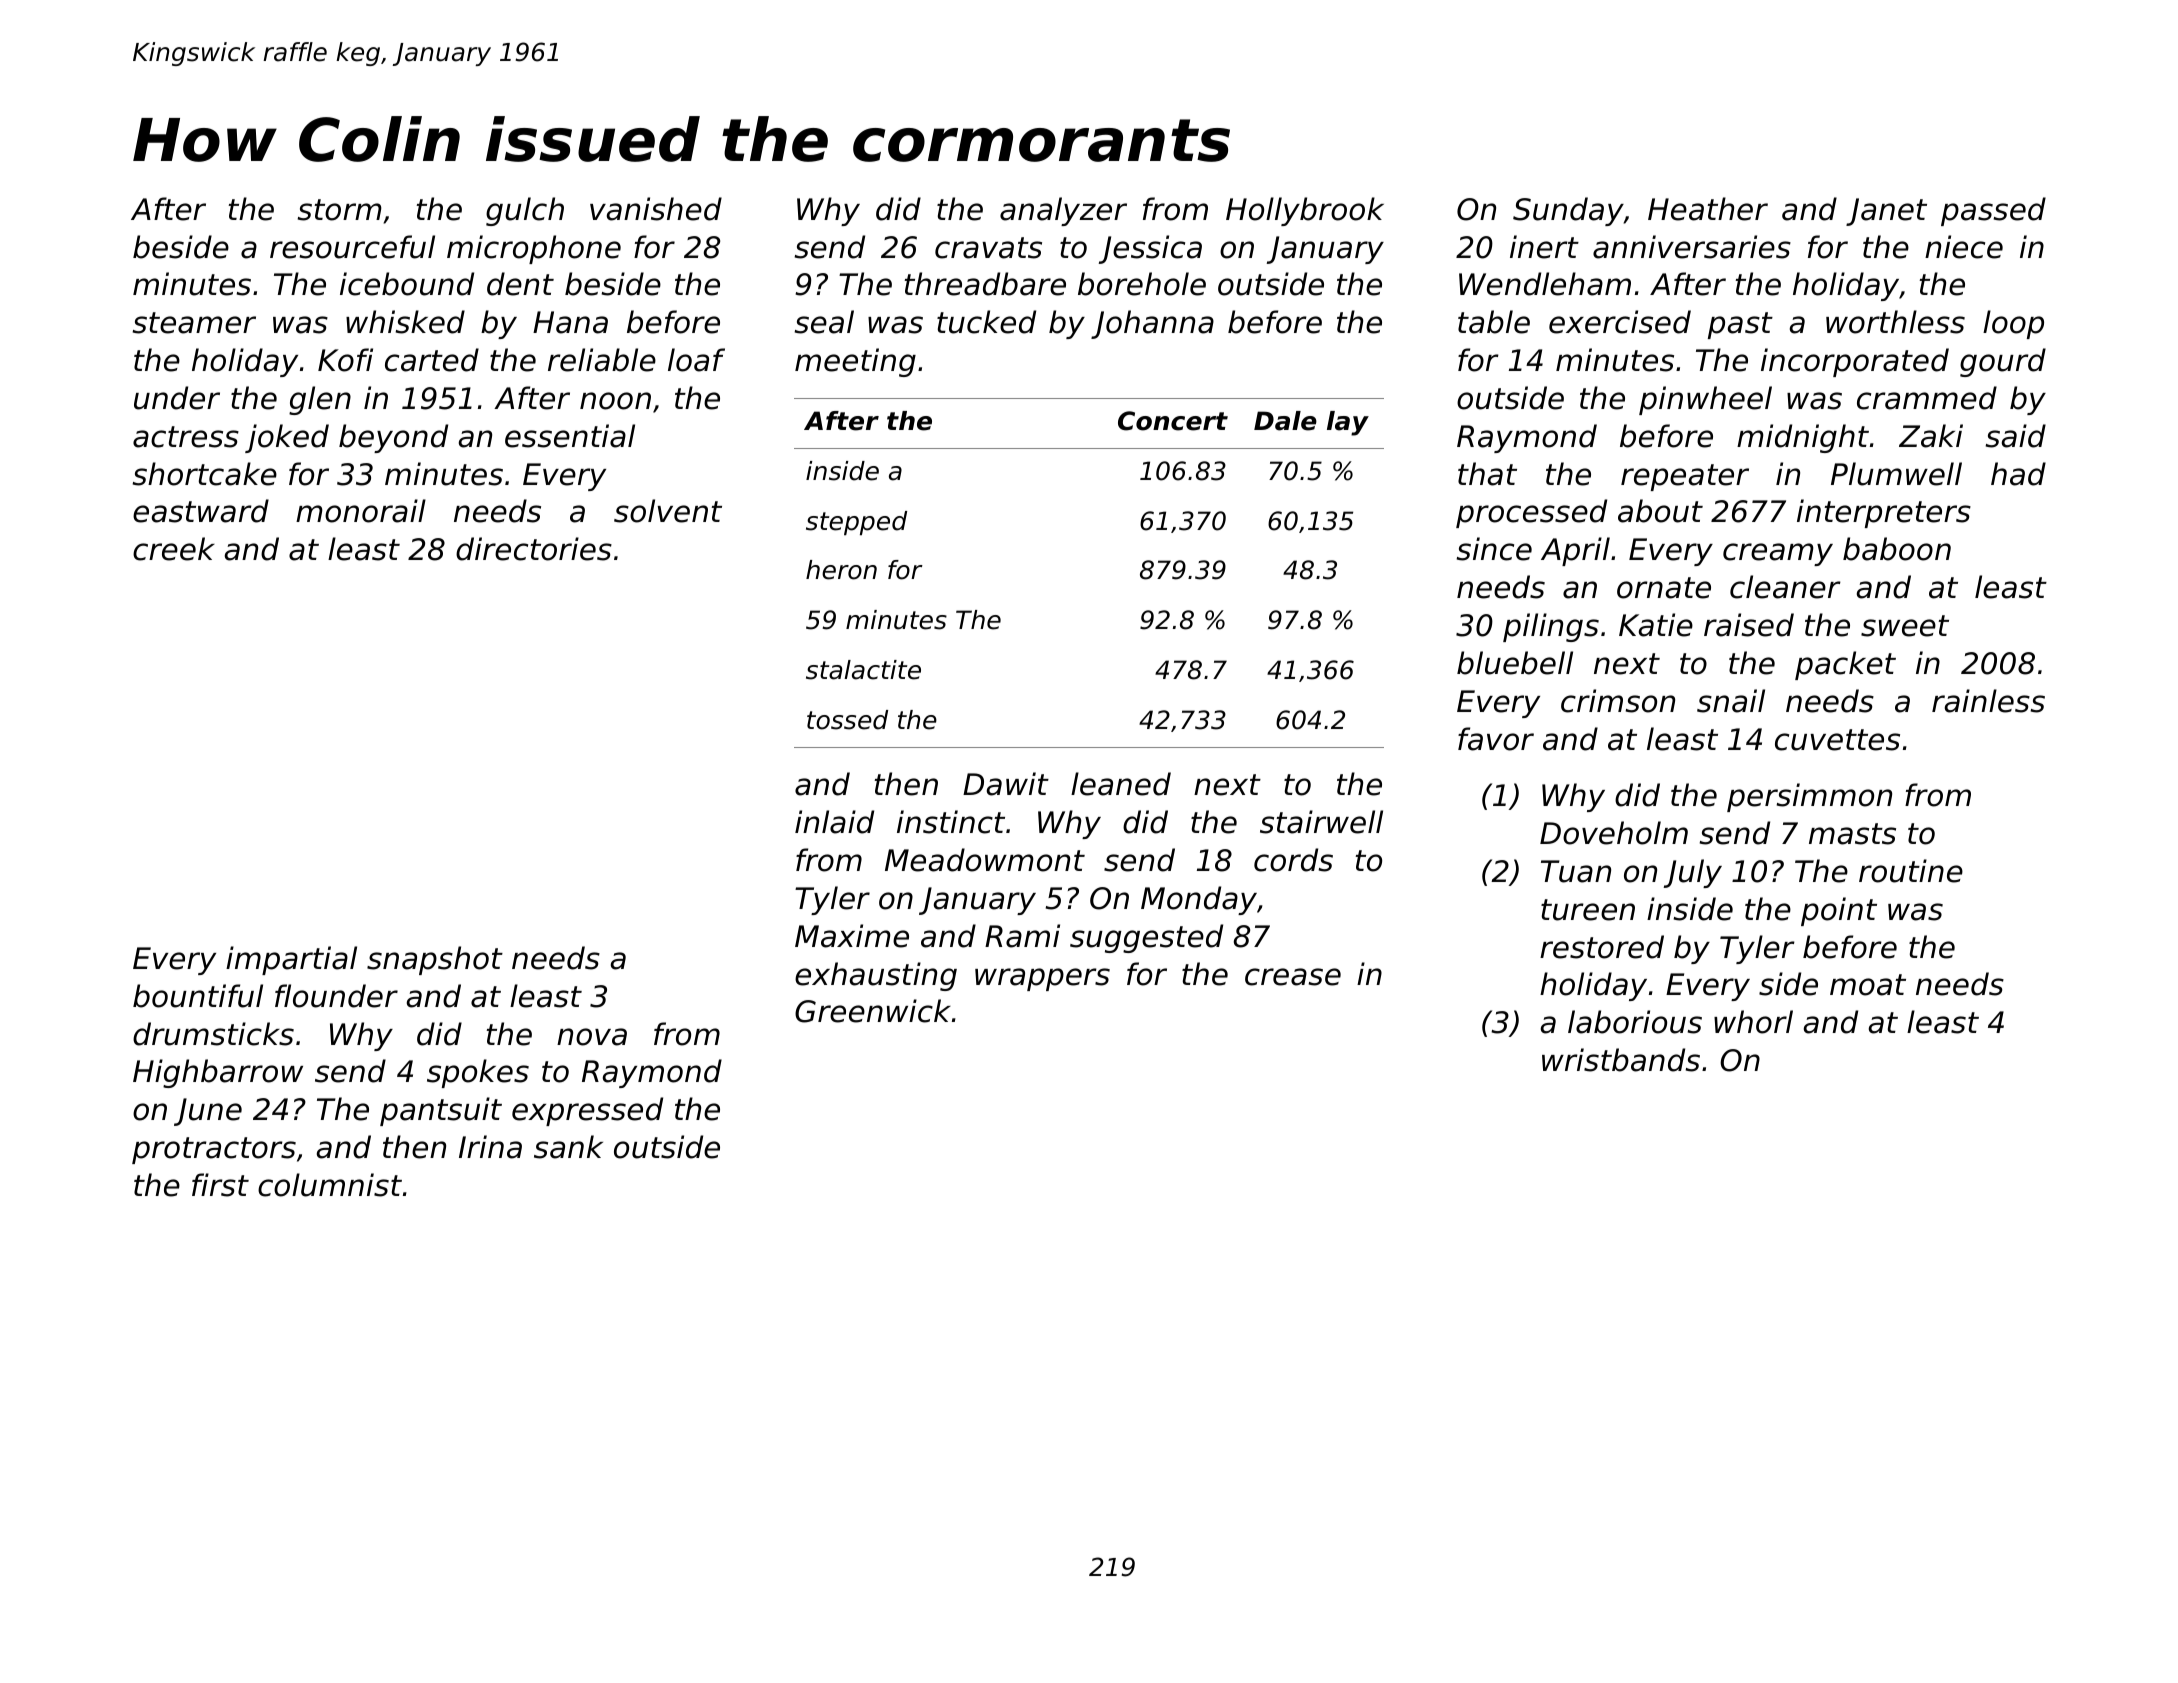 The width and height of the screenshot is (2178, 1683). I want to click on masts, so click(1852, 834).
